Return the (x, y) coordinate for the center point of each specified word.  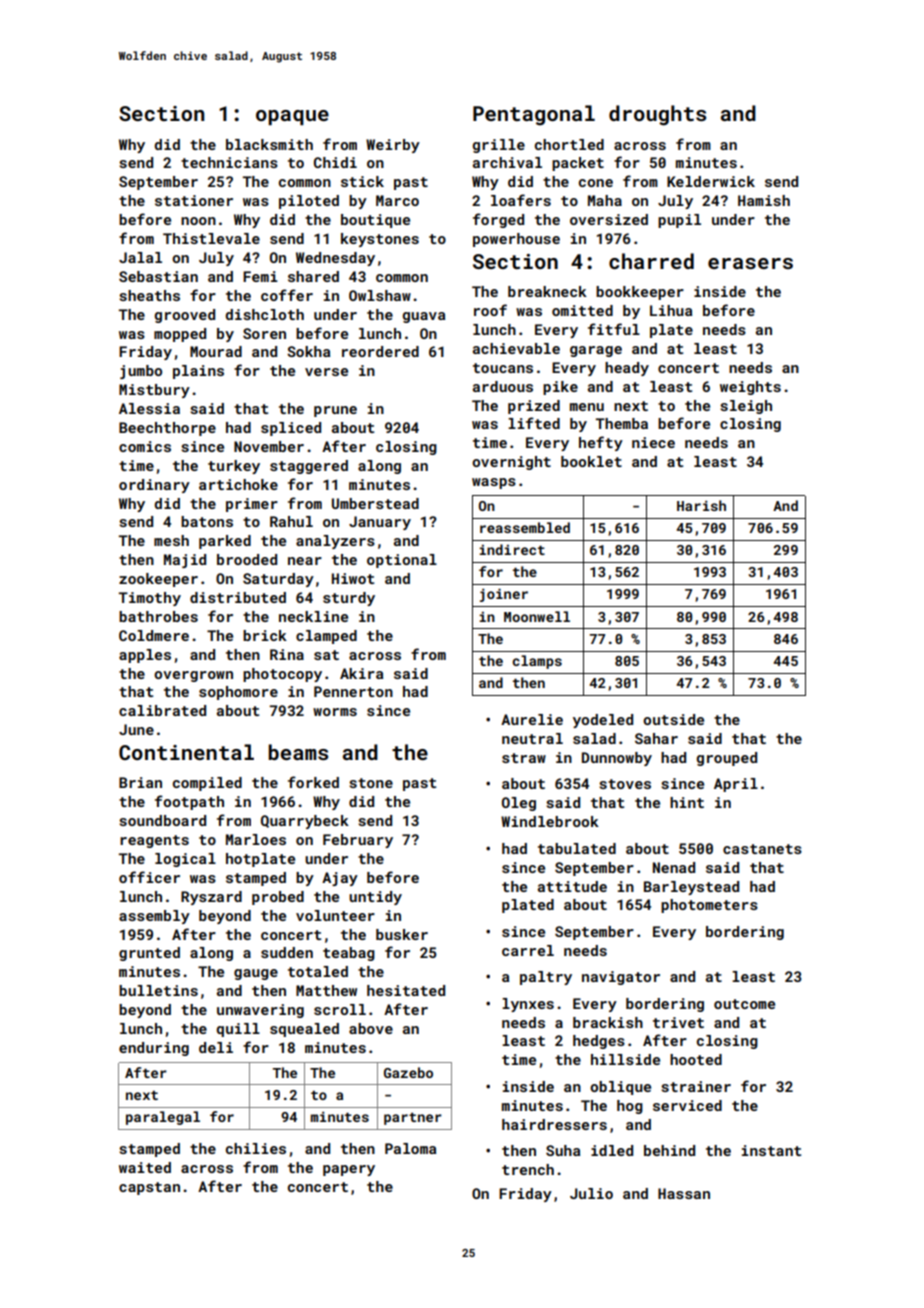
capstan (149, 1188)
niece (653, 442)
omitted (582, 310)
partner (413, 1119)
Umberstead (375, 503)
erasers (750, 263)
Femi (260, 276)
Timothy (150, 599)
